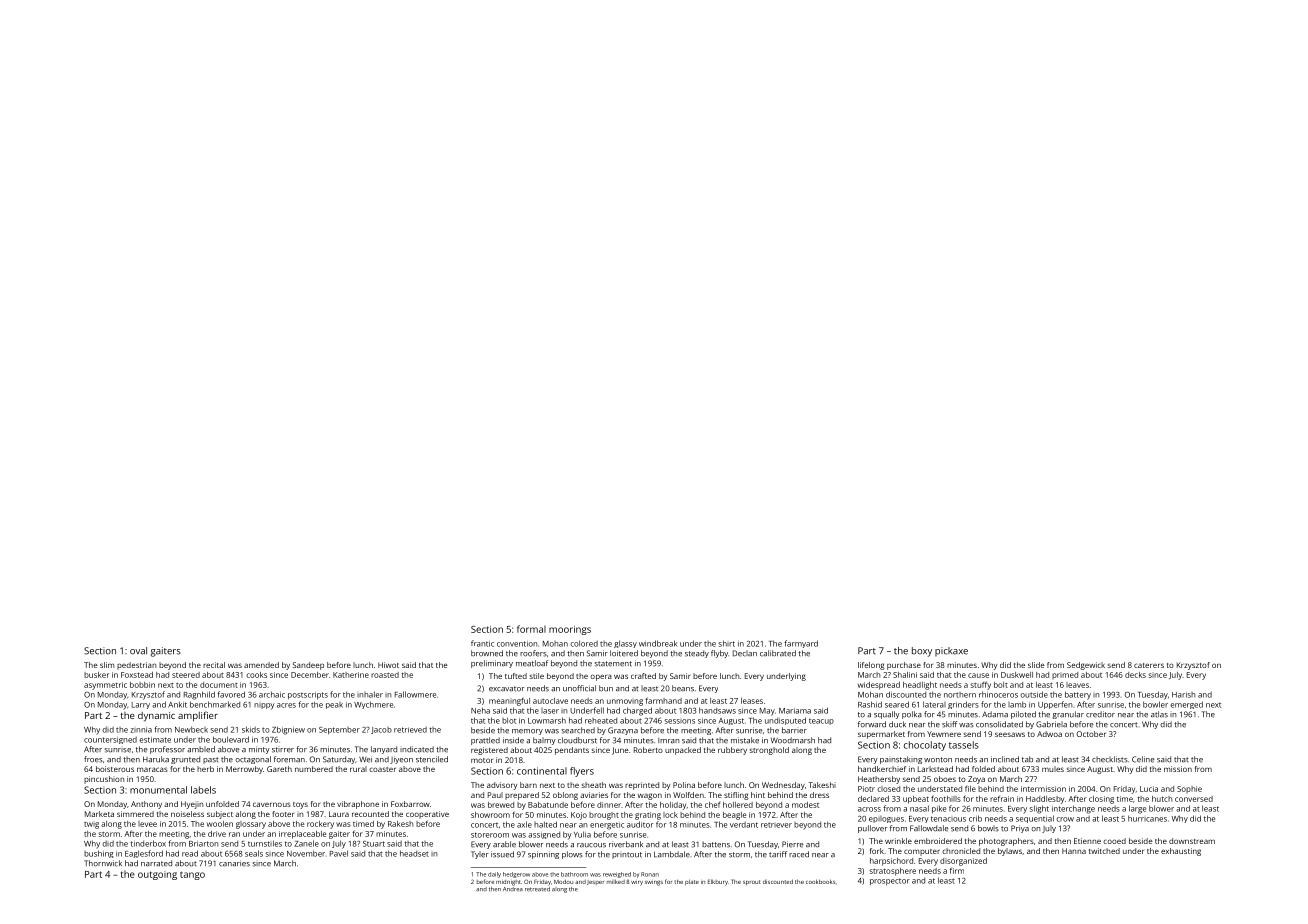  I want to click on moorings, so click(570, 630).
